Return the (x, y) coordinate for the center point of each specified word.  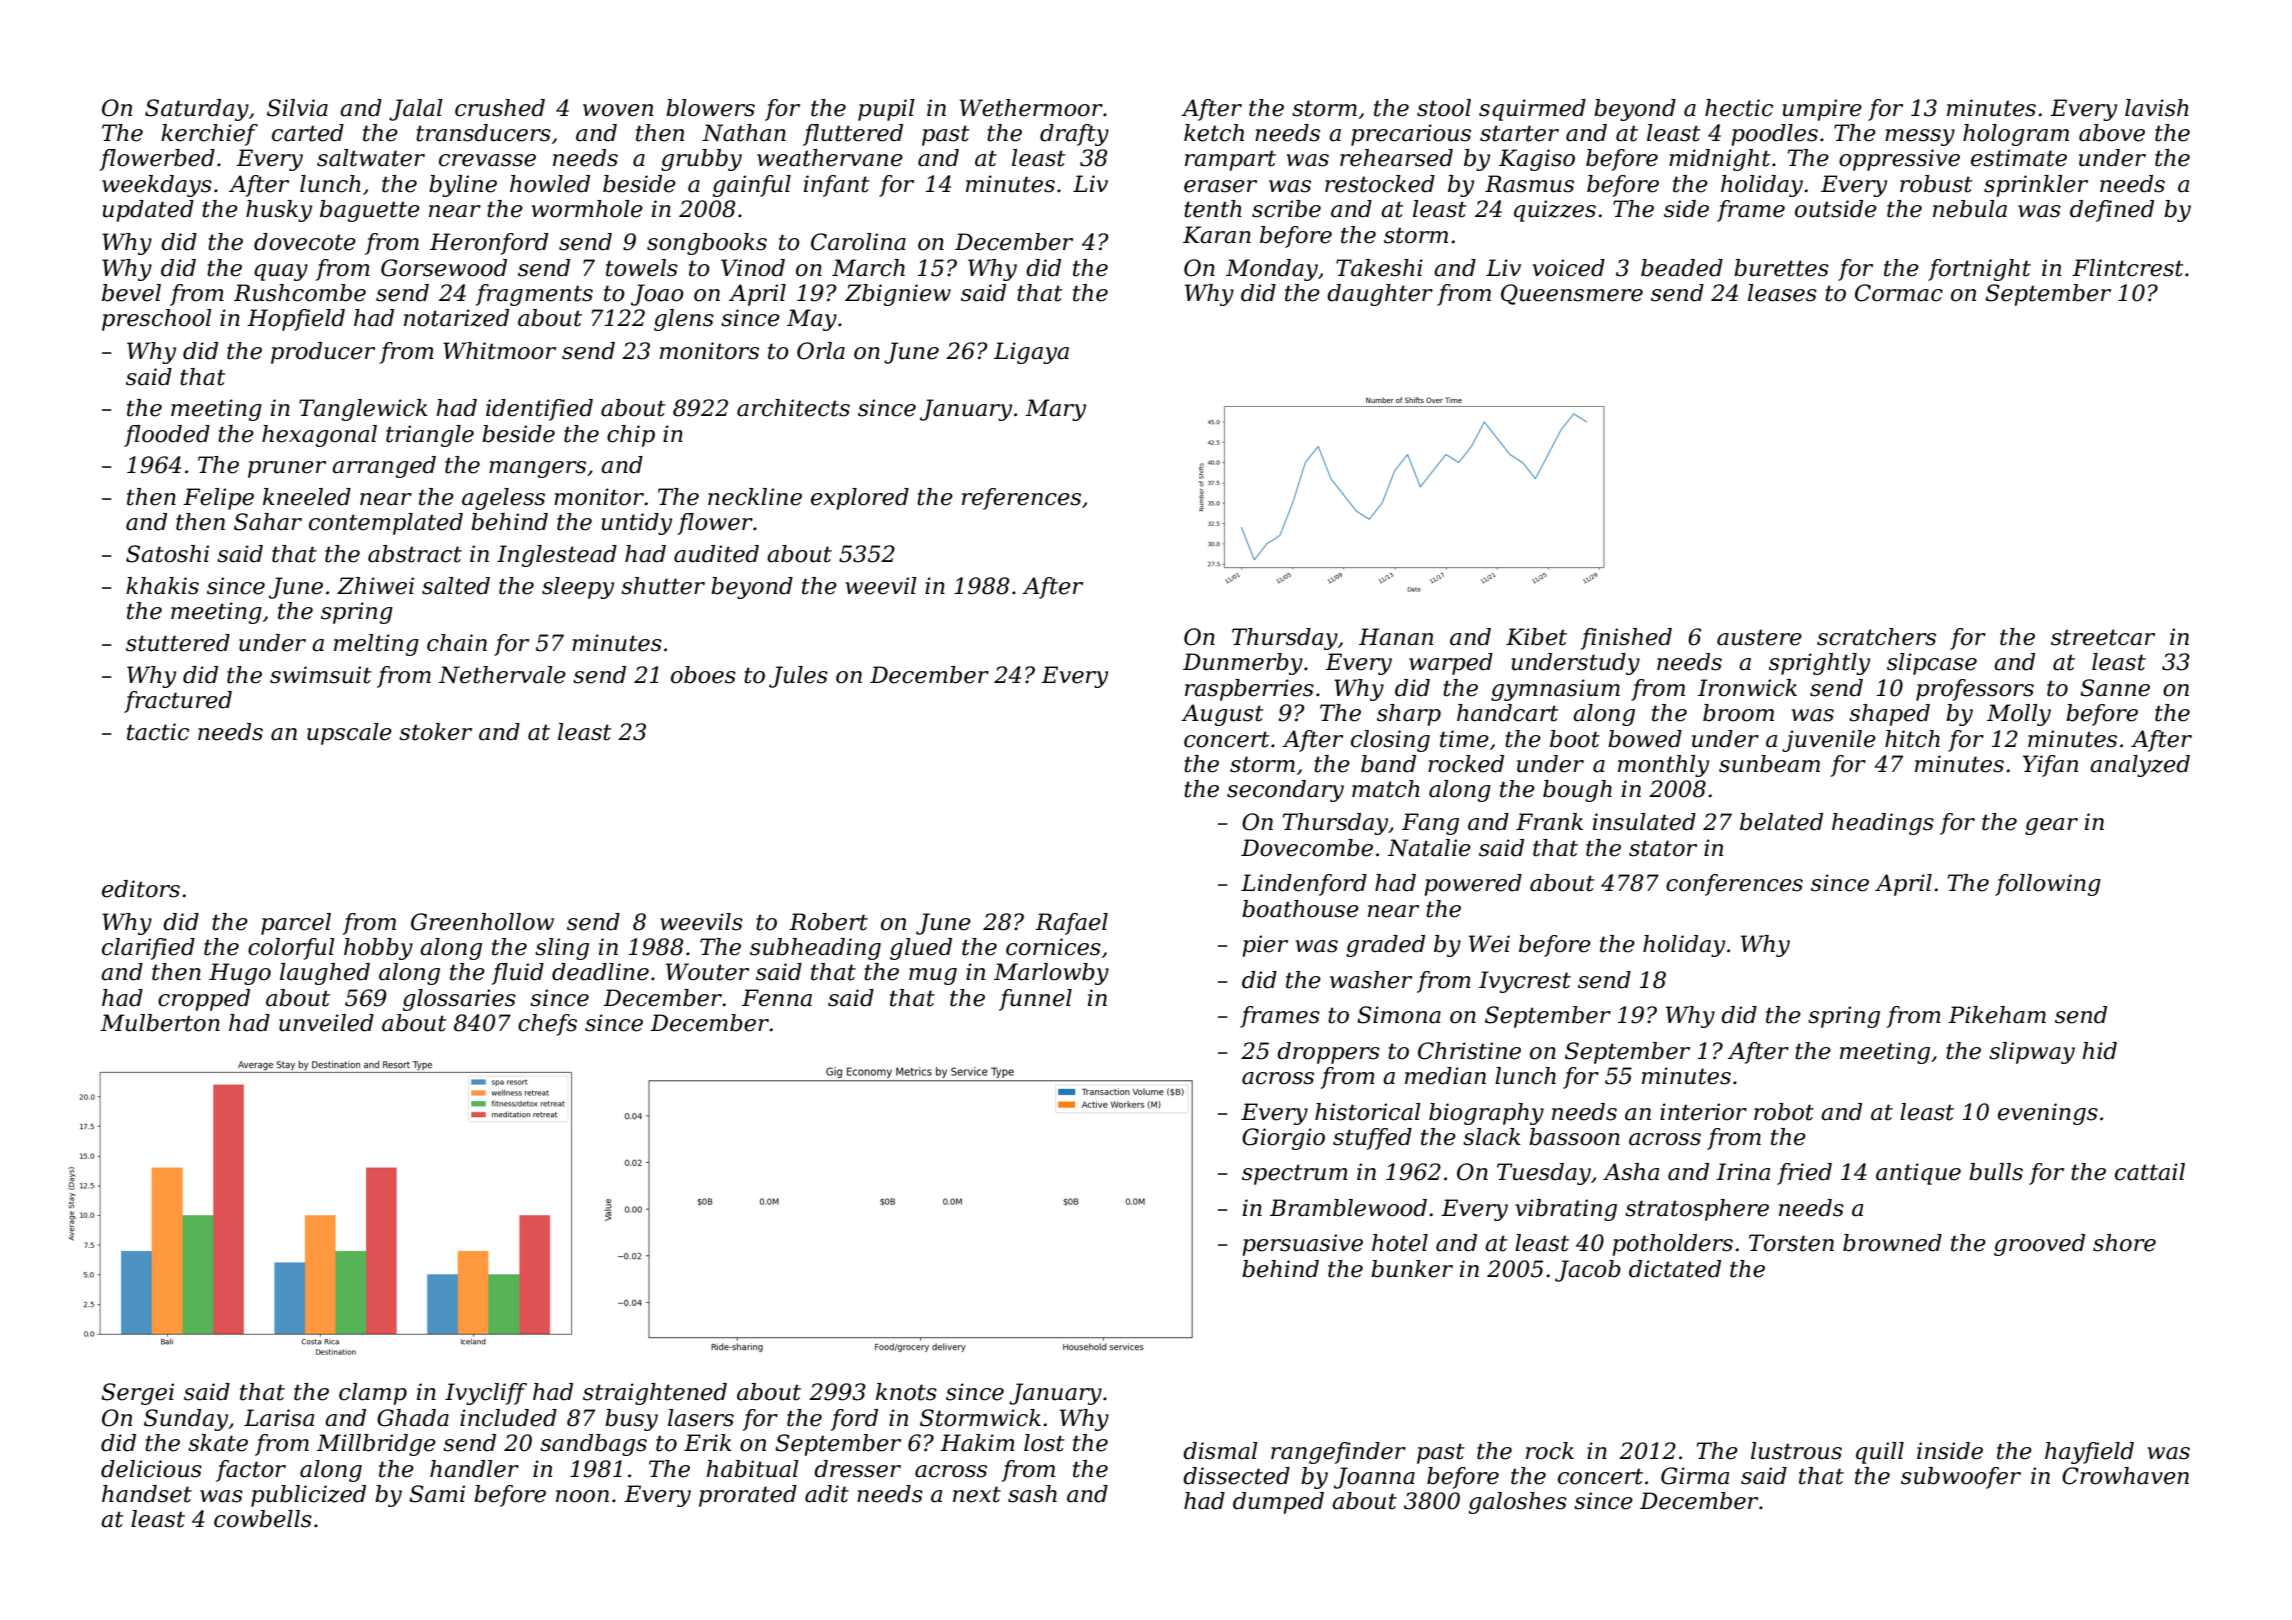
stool (1444, 108)
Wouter (707, 972)
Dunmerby (1243, 664)
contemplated (386, 524)
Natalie (1429, 848)
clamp (373, 1394)
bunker (1412, 1269)
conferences (1734, 885)
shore (2124, 1243)
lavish (2157, 108)
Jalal (416, 110)
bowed (1645, 739)
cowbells (263, 1519)
